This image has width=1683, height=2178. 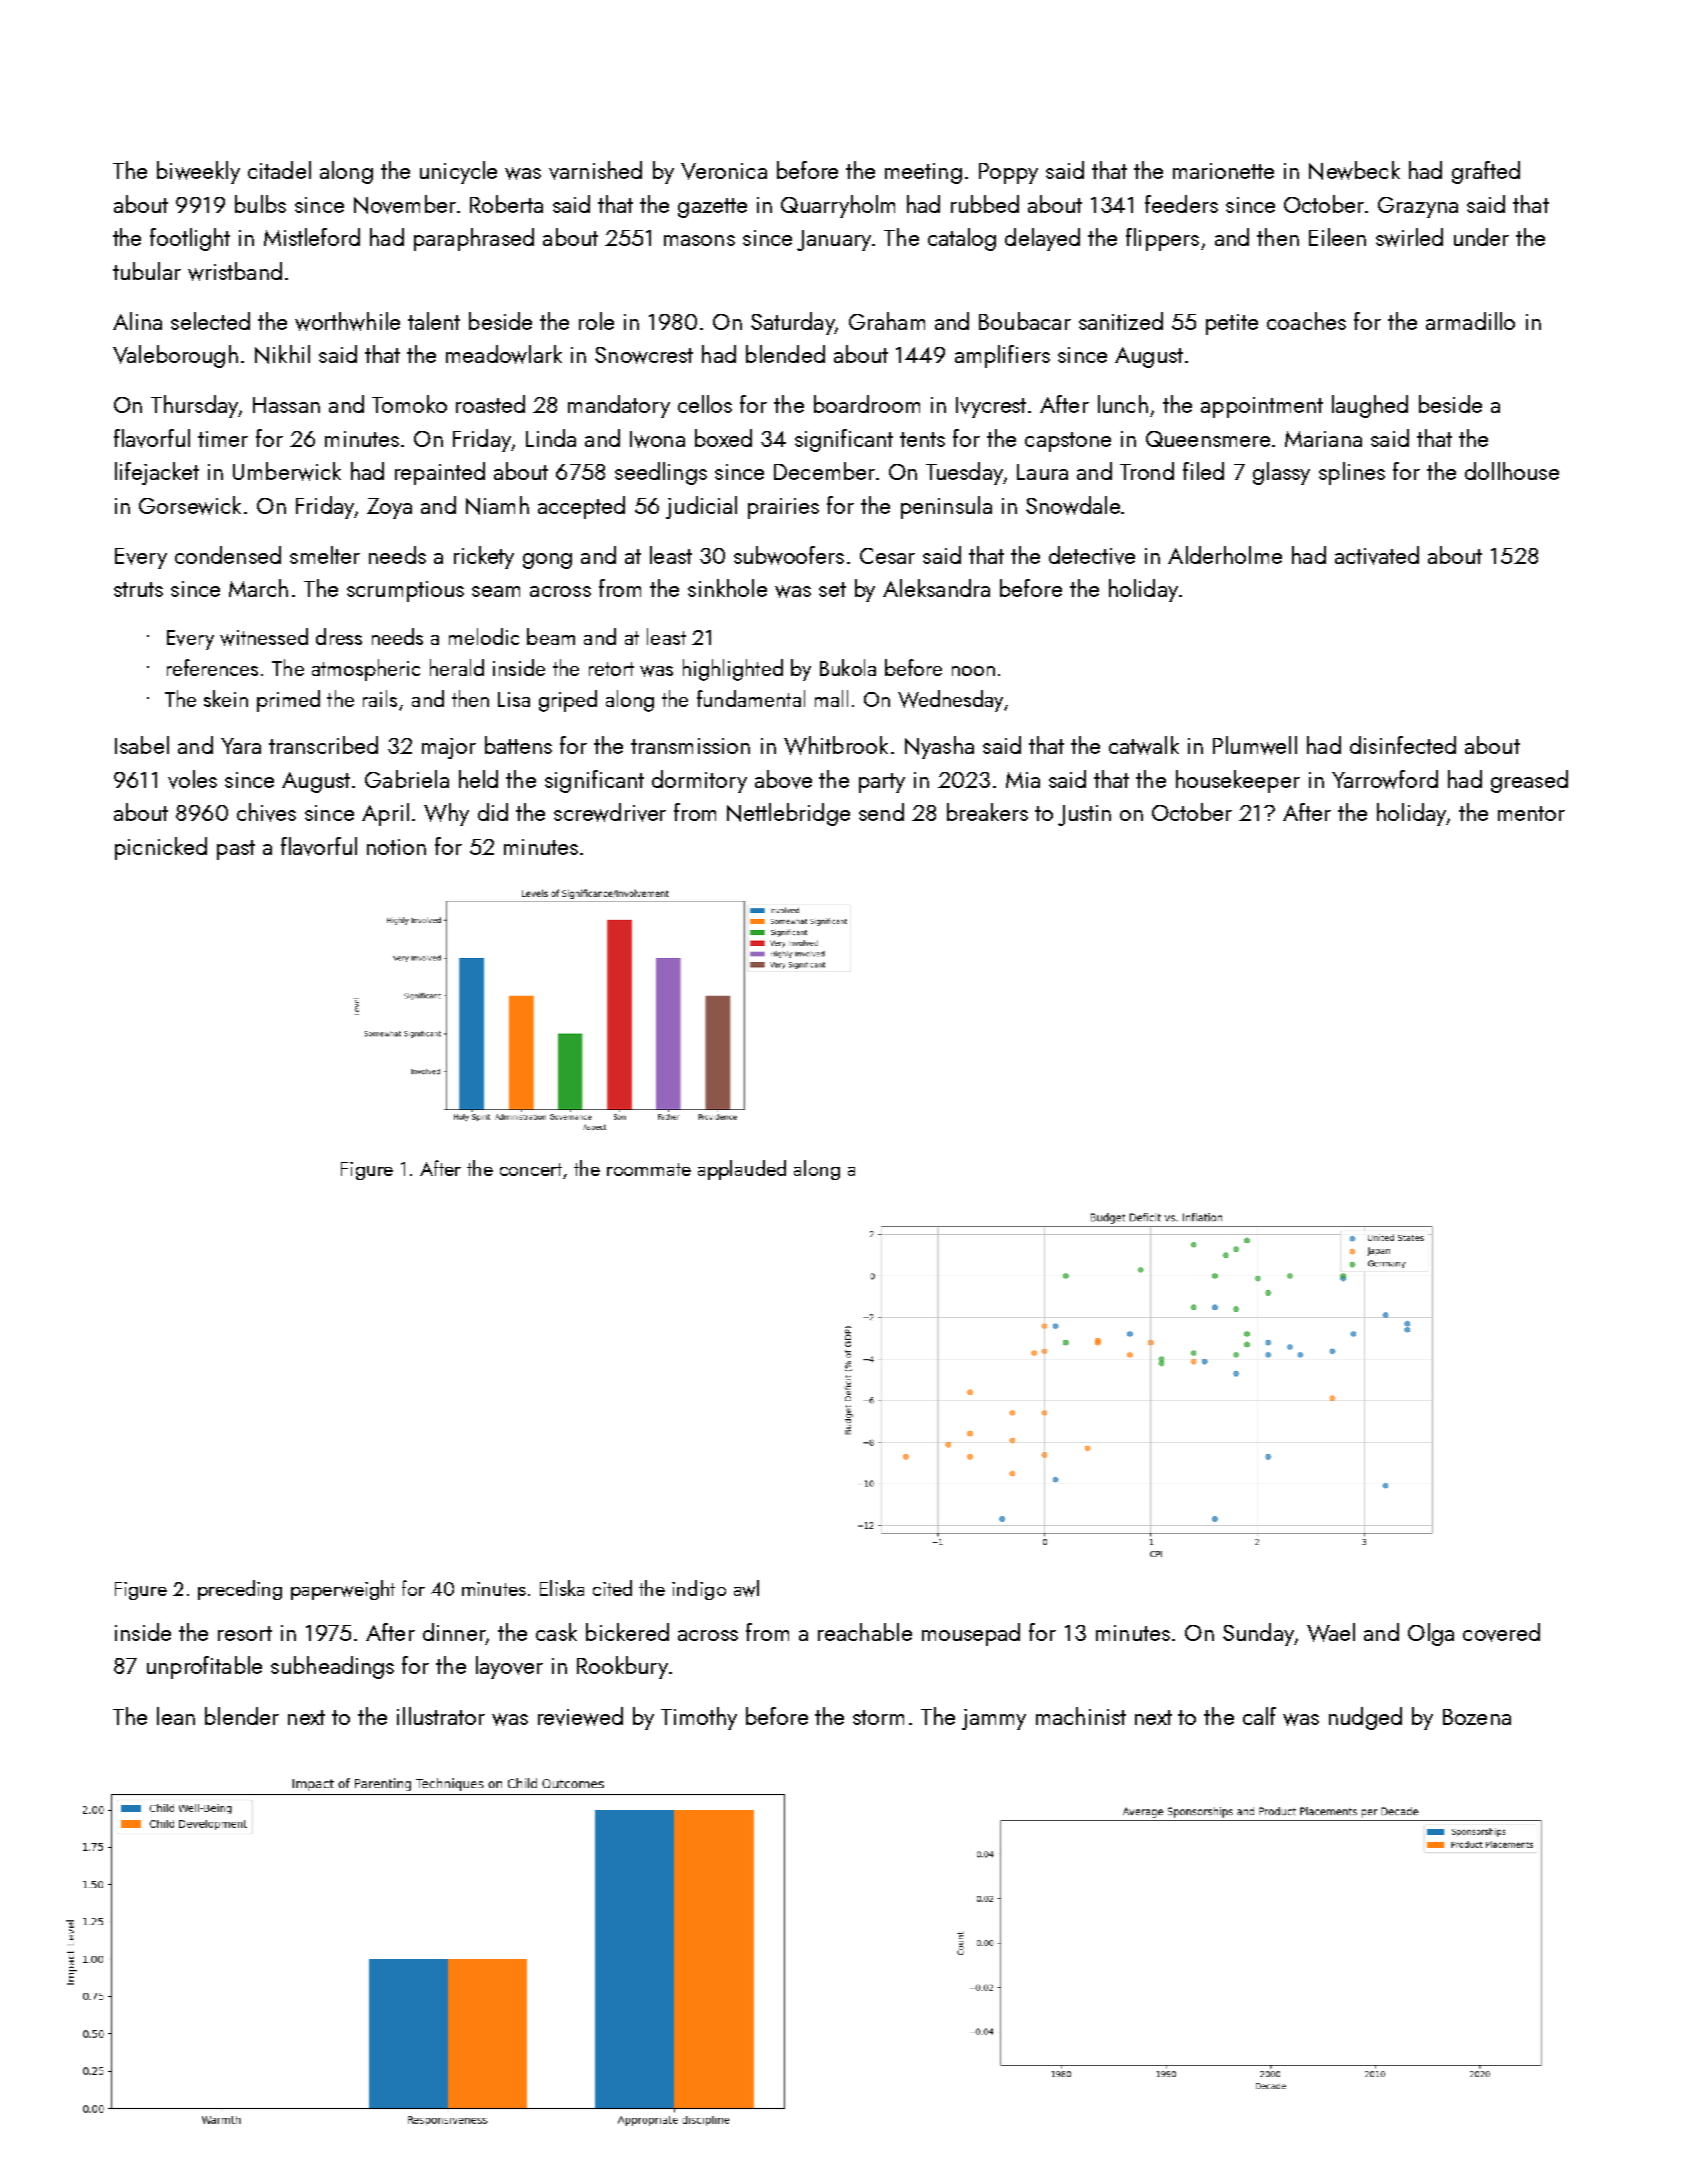 What do you see at coordinates (724, 171) in the image?
I see `Veronica` at bounding box center [724, 171].
